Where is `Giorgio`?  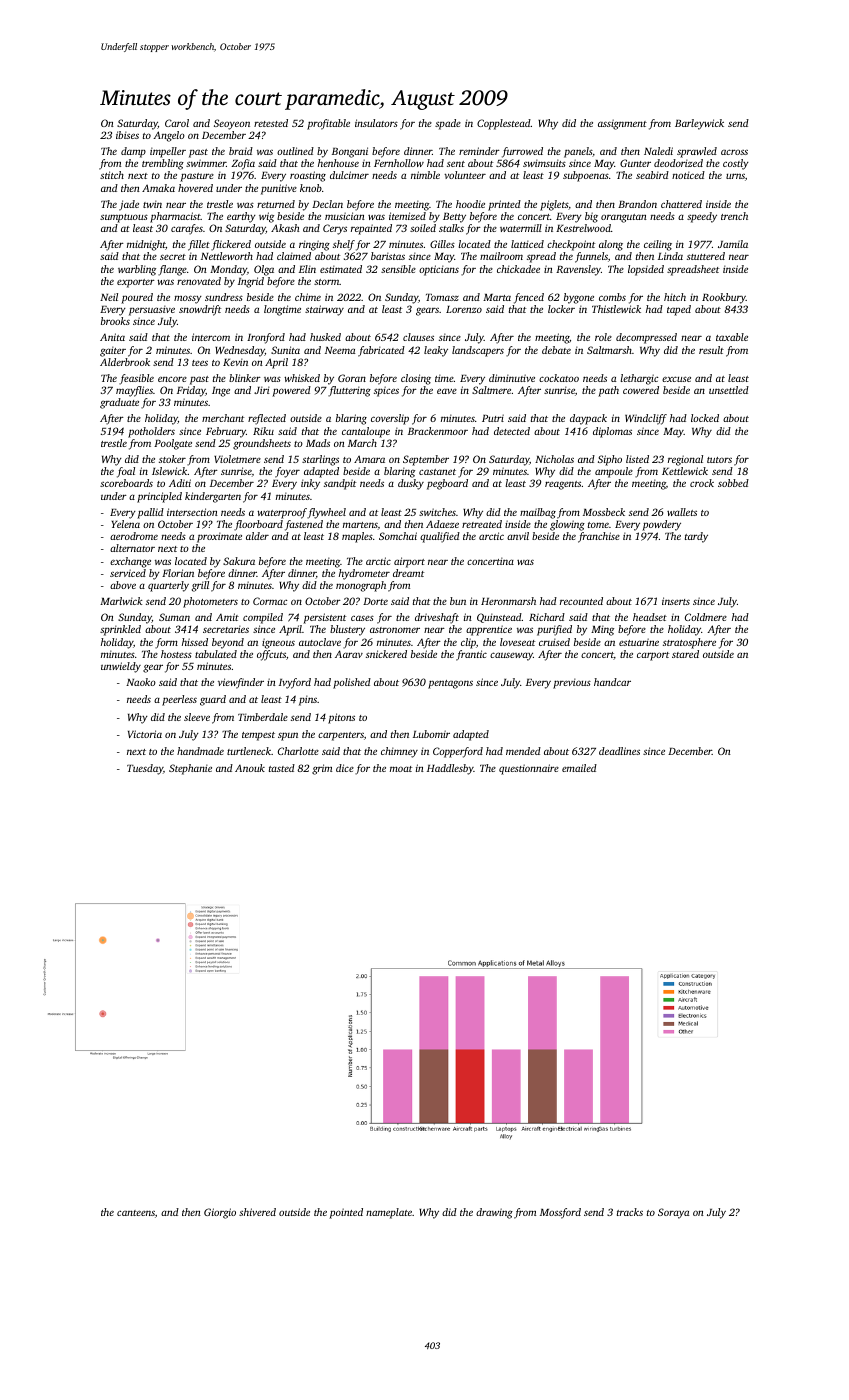 Giorgio is located at coordinates (220, 1213).
